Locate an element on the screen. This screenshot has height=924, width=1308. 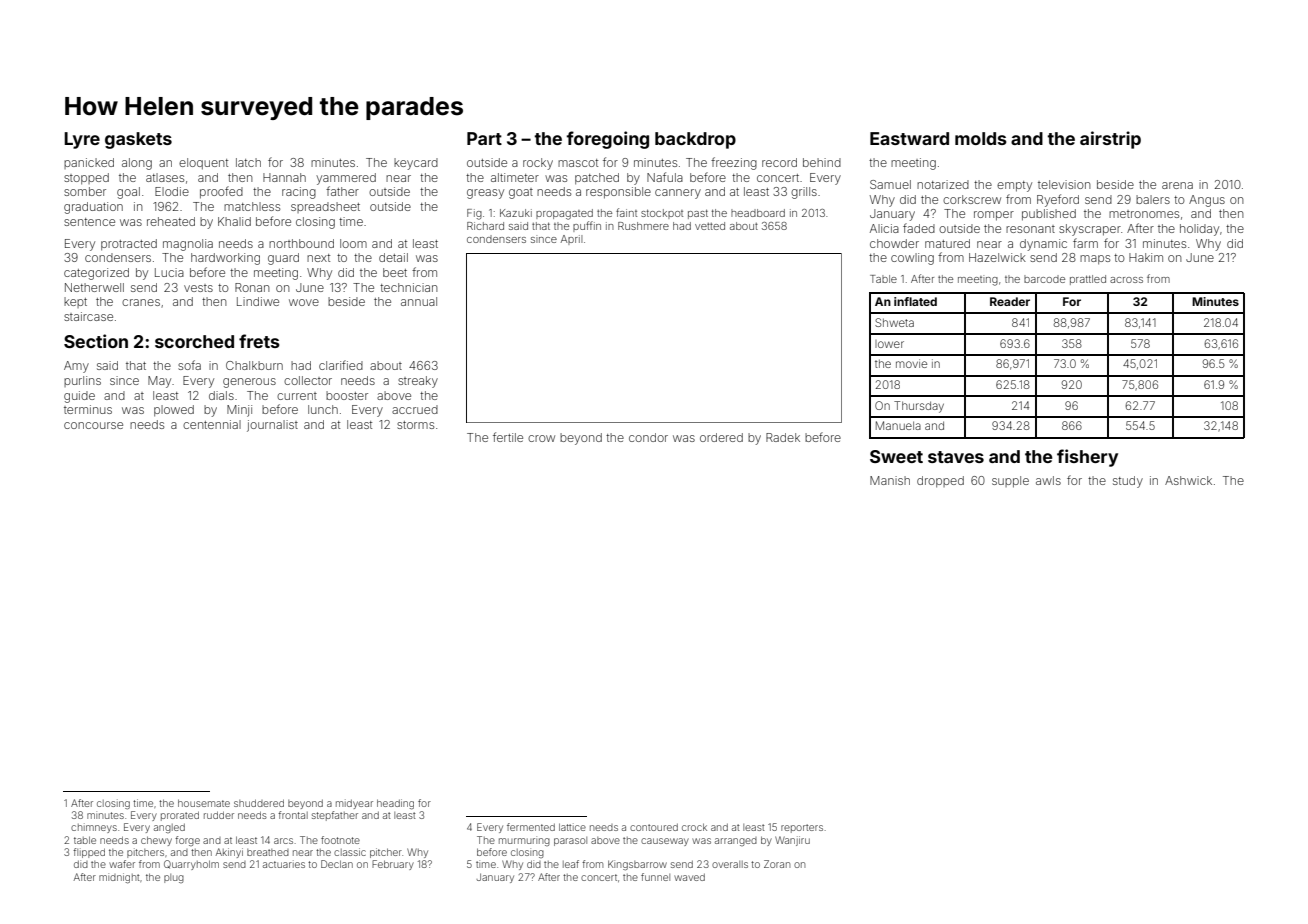
housemate is located at coordinates (204, 803).
